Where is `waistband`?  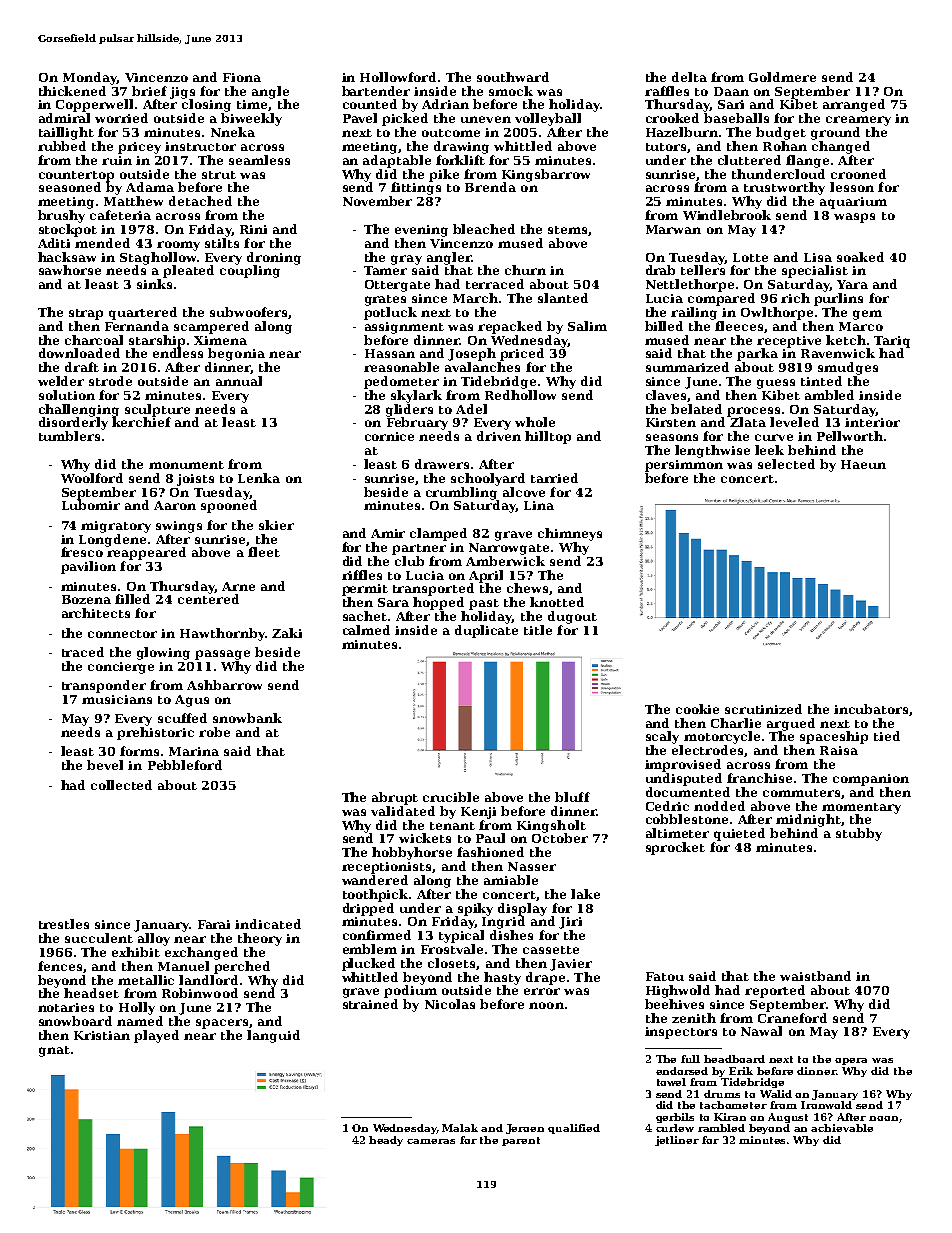 waistband is located at coordinates (815, 976).
